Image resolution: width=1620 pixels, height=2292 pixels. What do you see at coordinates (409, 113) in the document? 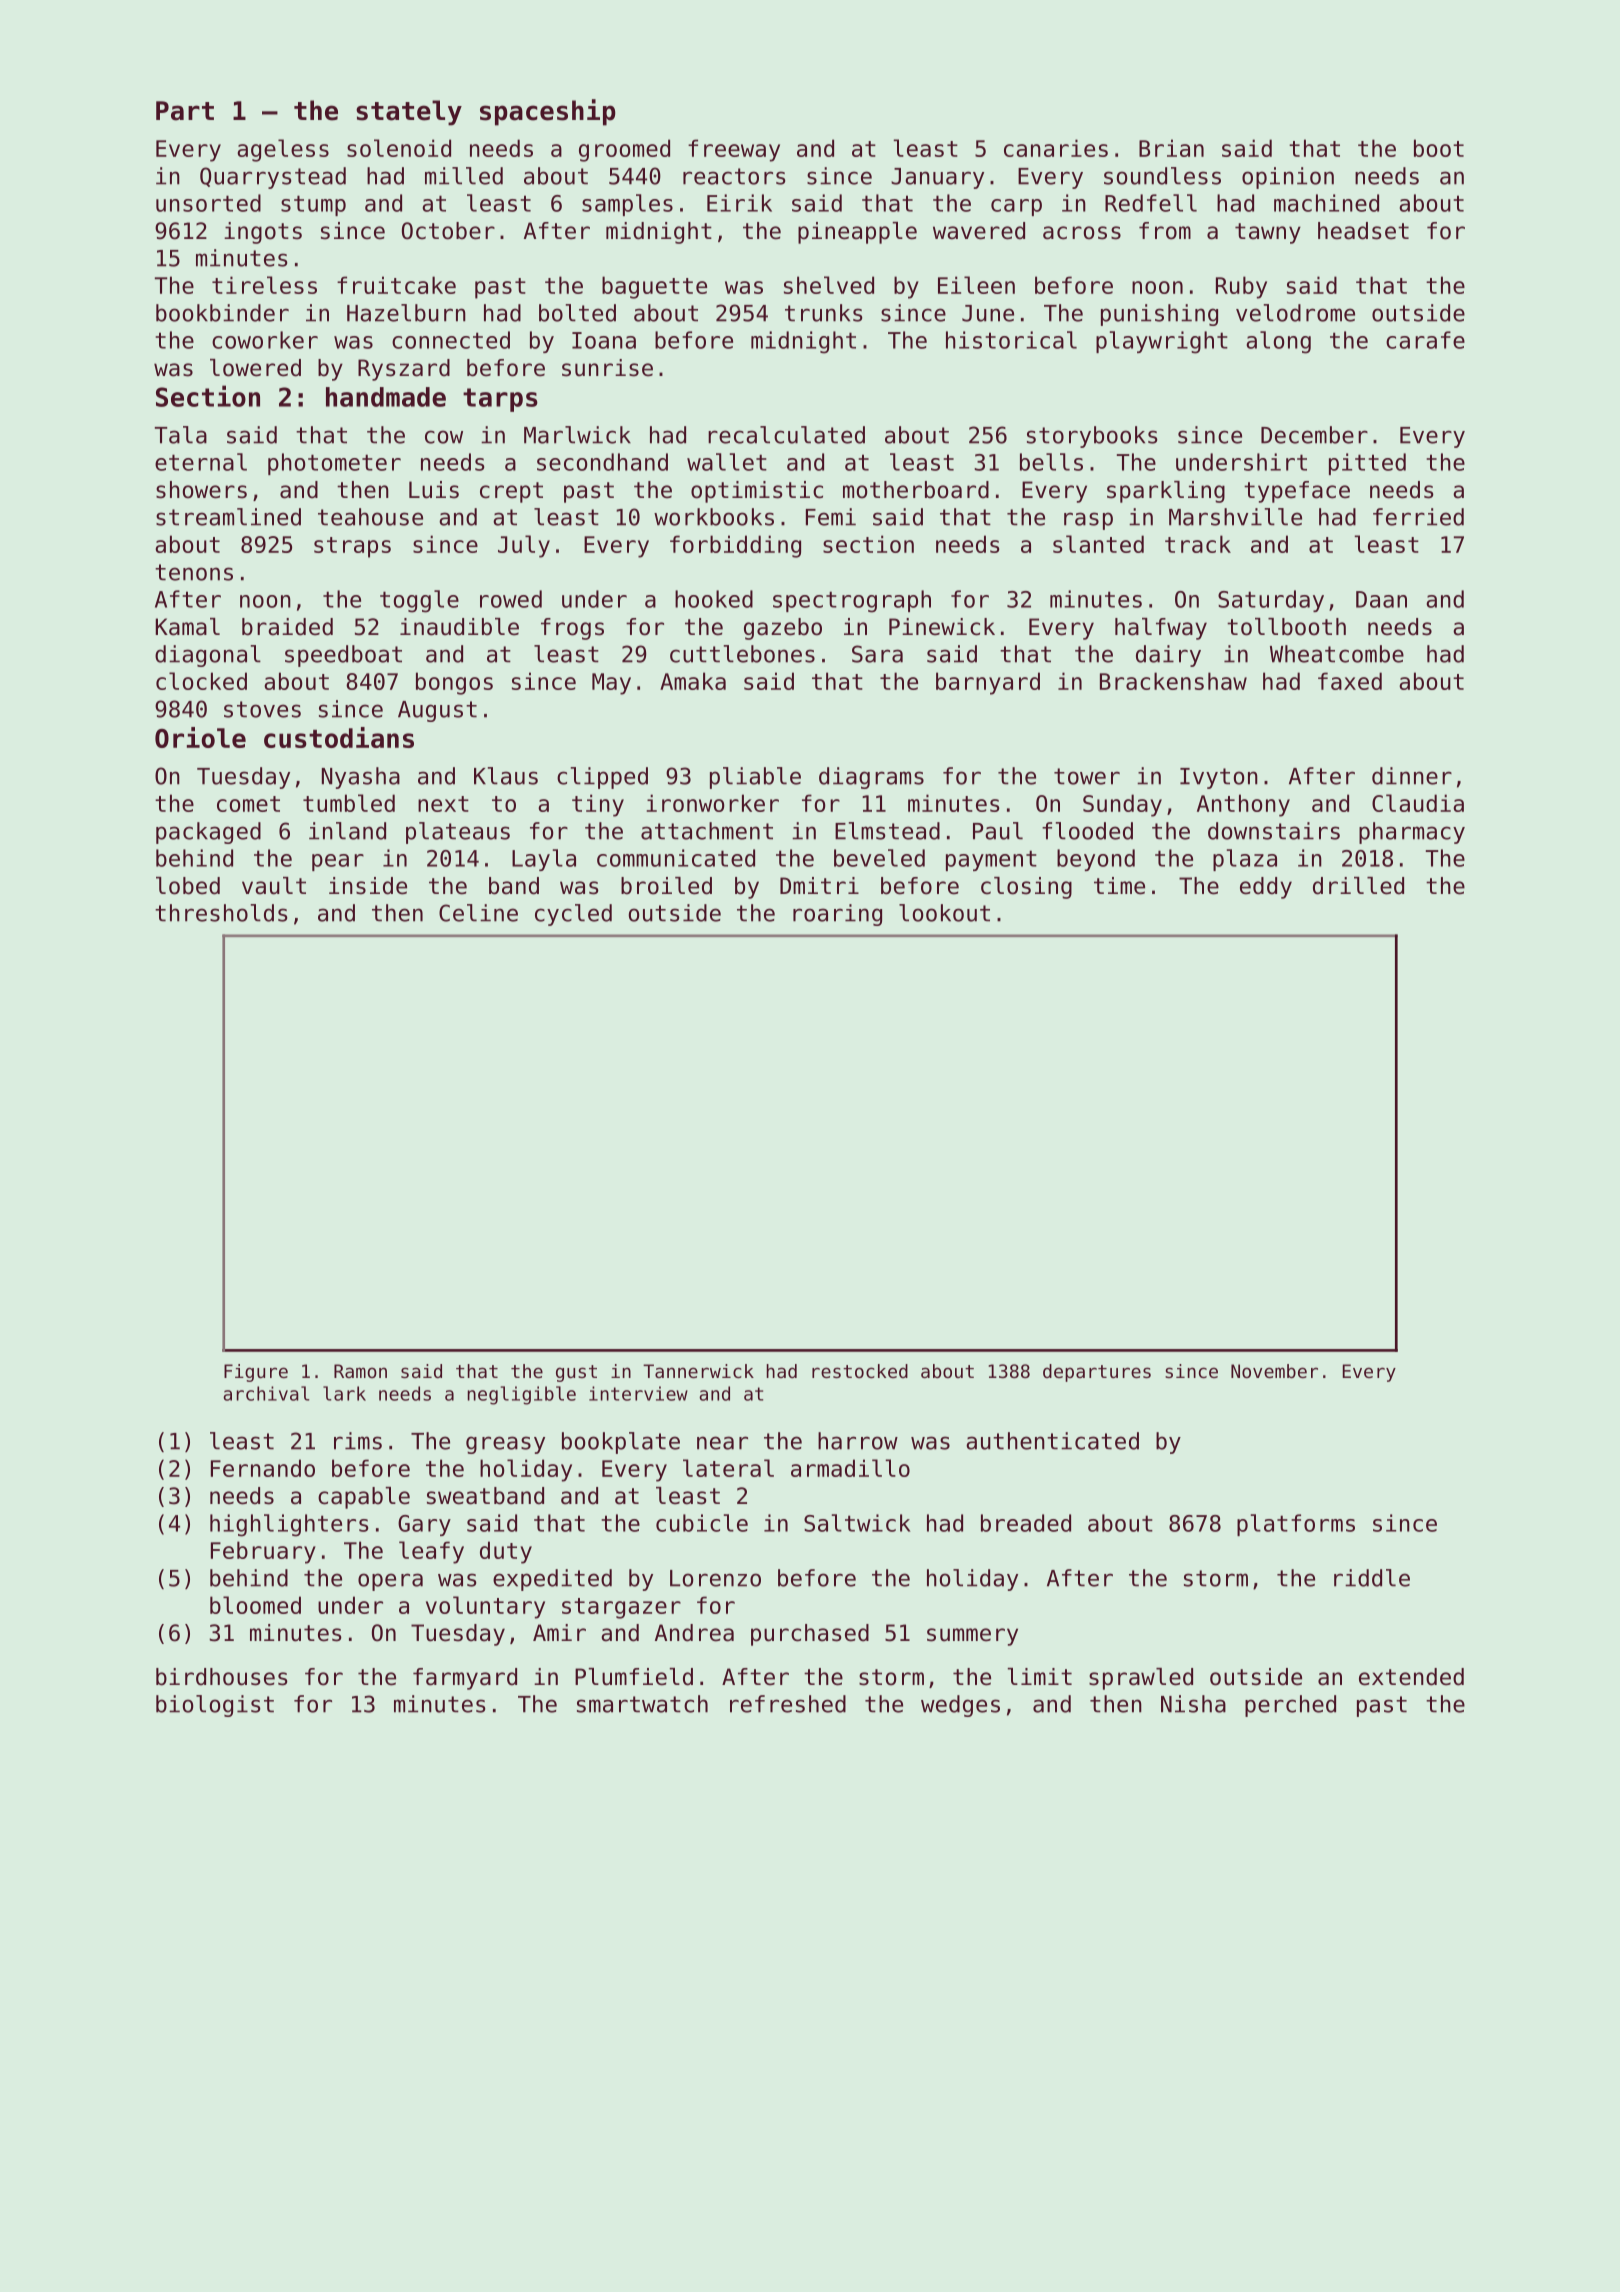
I see `stately` at bounding box center [409, 113].
